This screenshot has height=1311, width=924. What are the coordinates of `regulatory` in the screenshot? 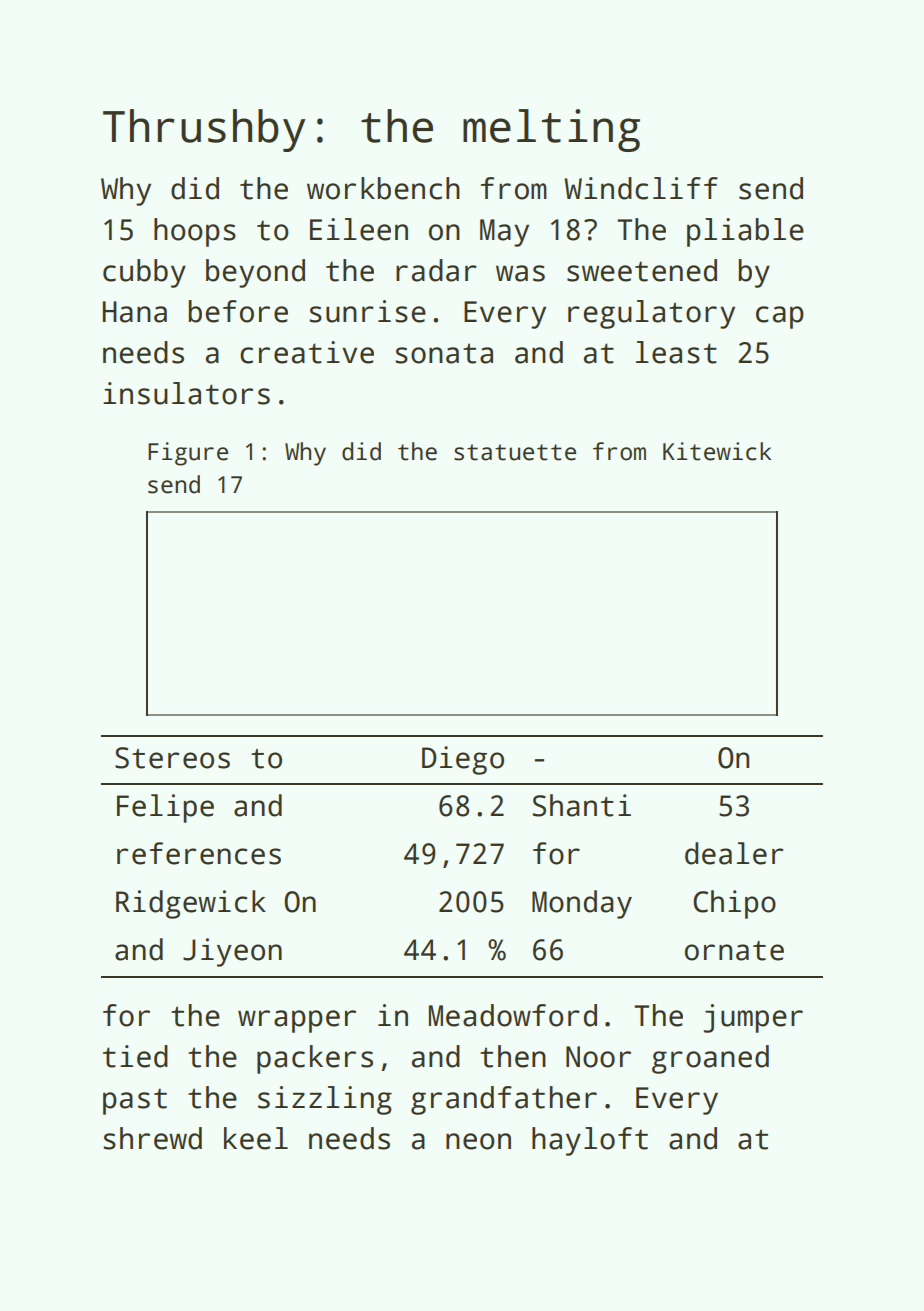 It's located at (651, 314).
